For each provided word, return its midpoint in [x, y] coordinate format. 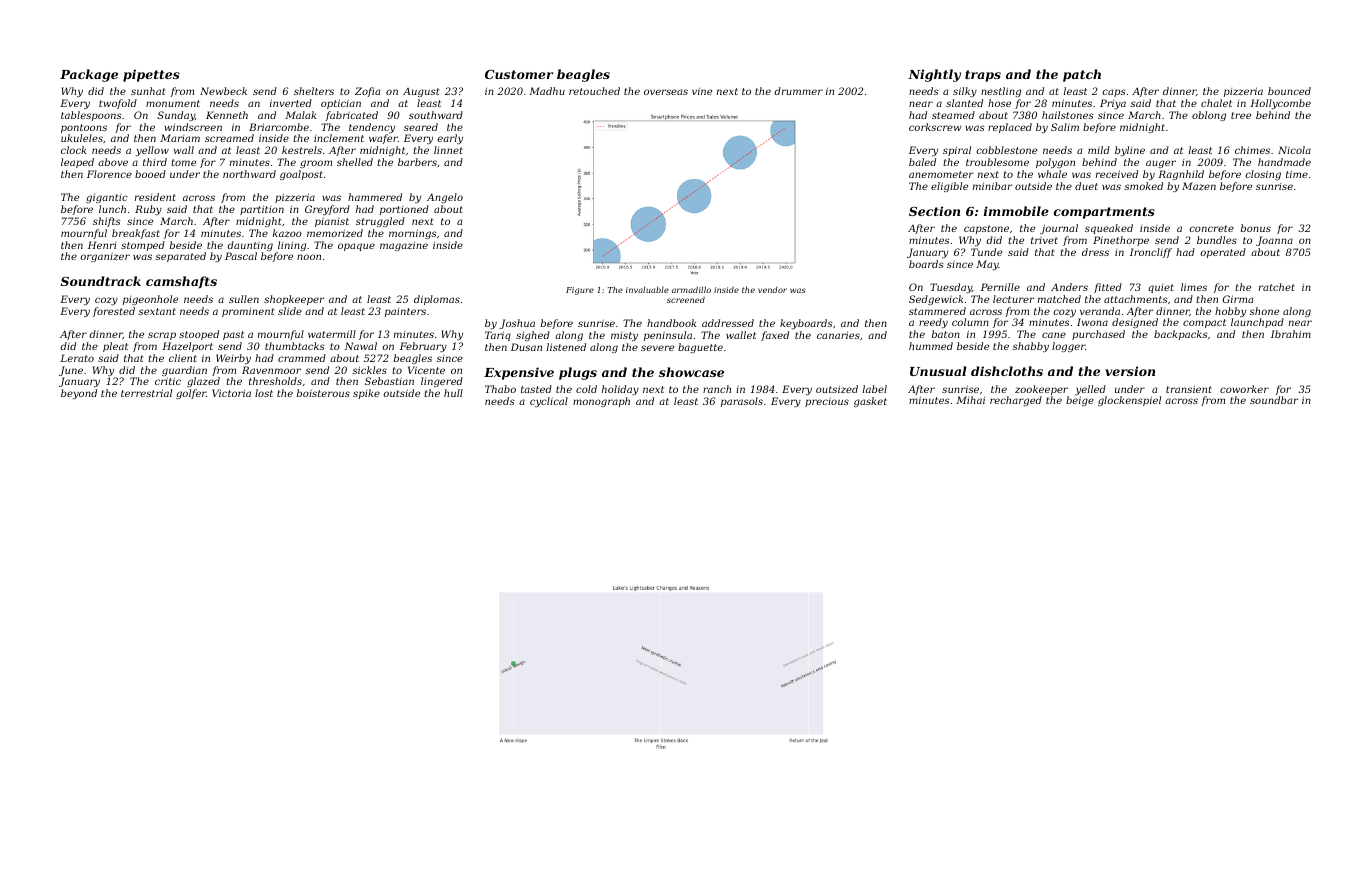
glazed [203, 382]
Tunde [986, 252]
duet [1086, 186]
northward [249, 174]
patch [1082, 75]
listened [566, 347]
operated [1223, 253]
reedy [933, 323]
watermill [332, 334]
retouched [594, 91]
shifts [107, 222]
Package [89, 75]
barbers [417, 162]
